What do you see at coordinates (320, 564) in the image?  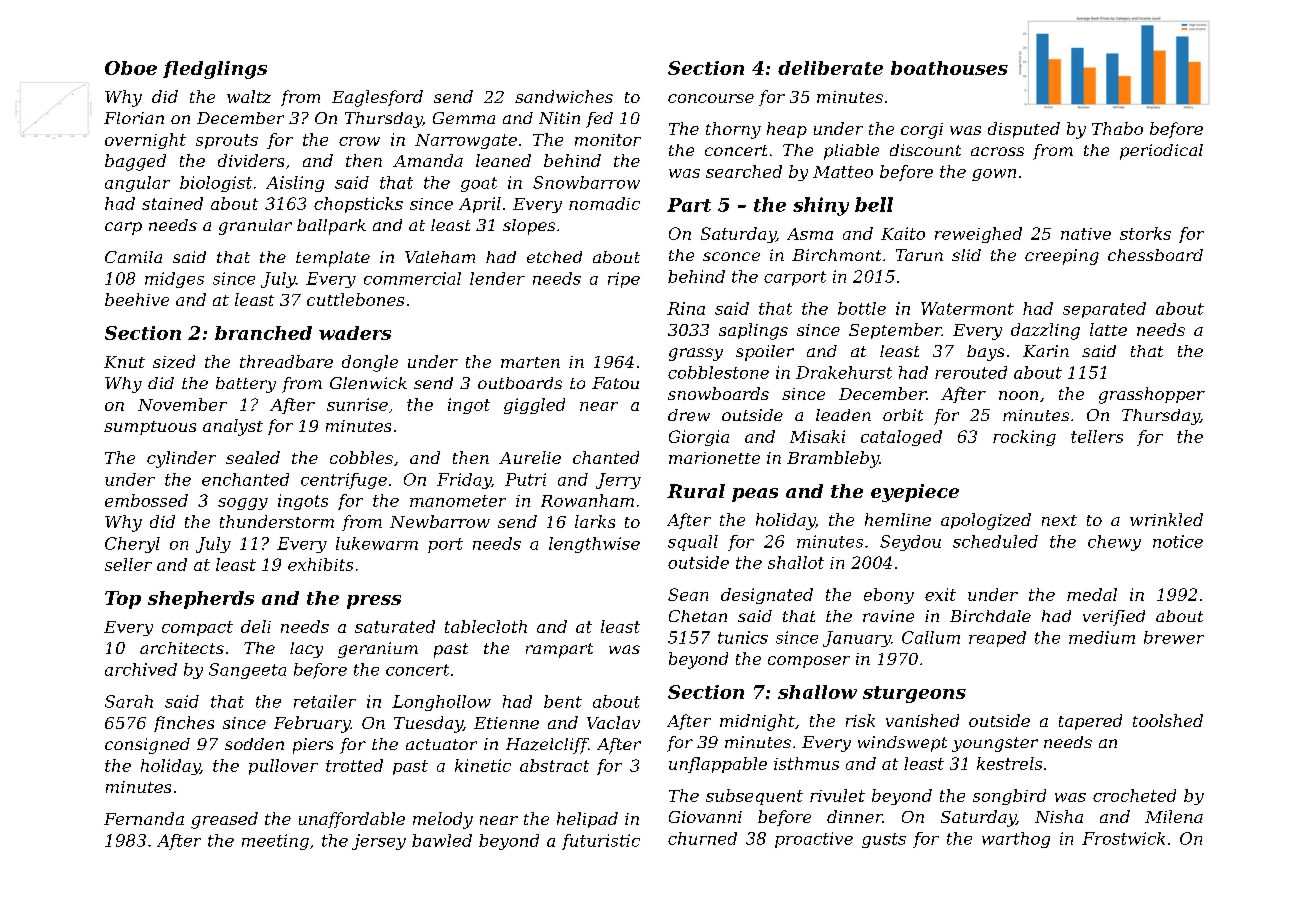 I see `exhibits` at bounding box center [320, 564].
